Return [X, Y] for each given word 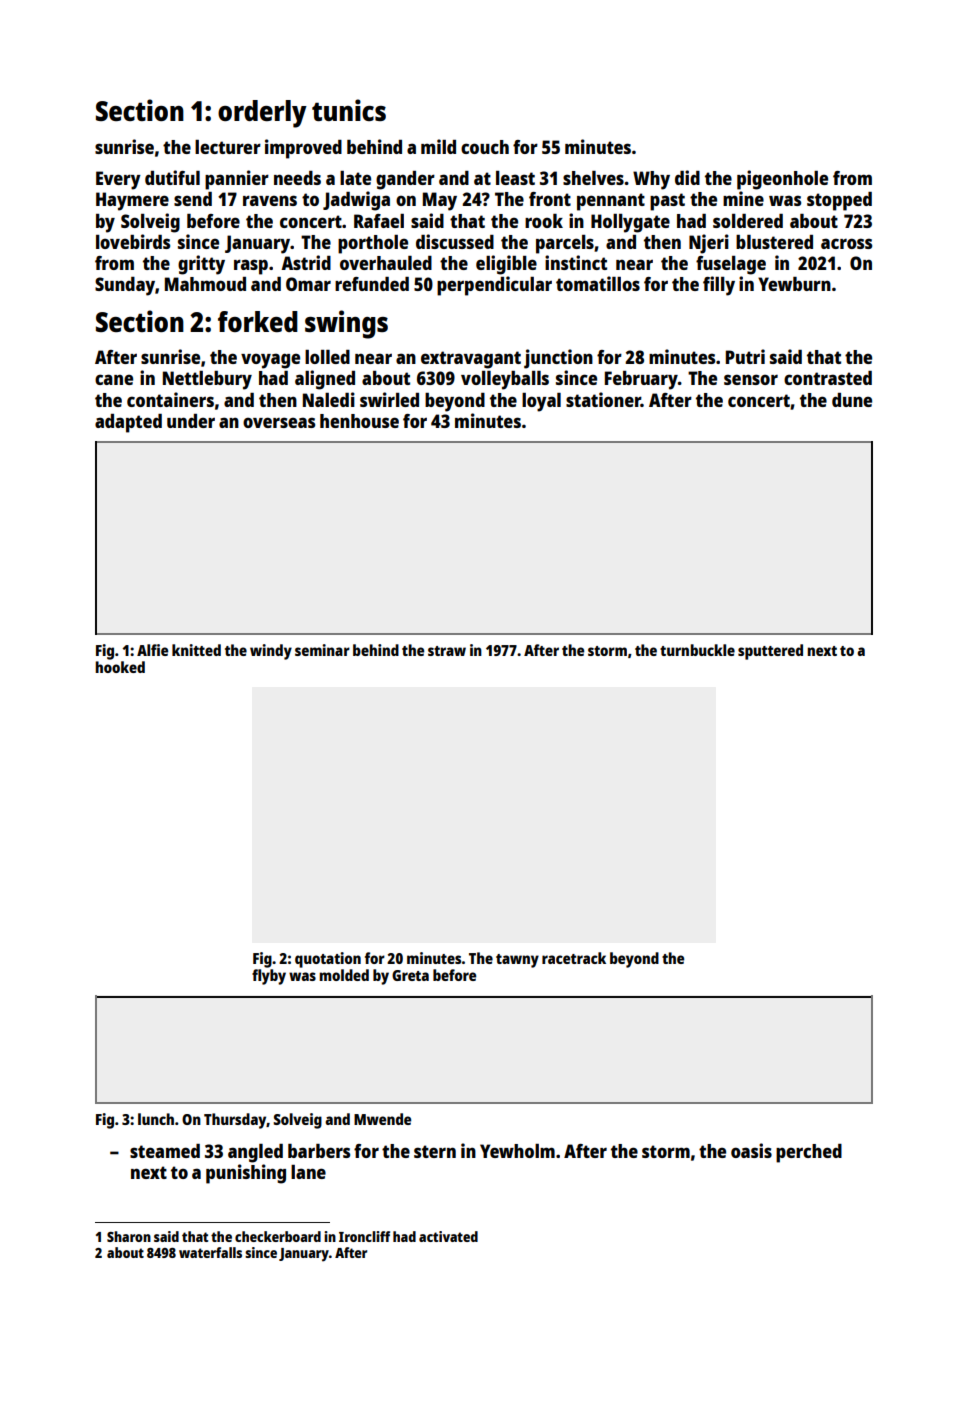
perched [809, 1153]
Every [118, 180]
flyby [269, 977]
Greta [410, 975]
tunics [349, 110]
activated [448, 1236]
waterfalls [210, 1252]
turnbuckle [697, 650]
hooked [120, 667]
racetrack [574, 958]
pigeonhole [782, 180]
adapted [128, 423]
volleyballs [505, 380]
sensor [751, 379]
